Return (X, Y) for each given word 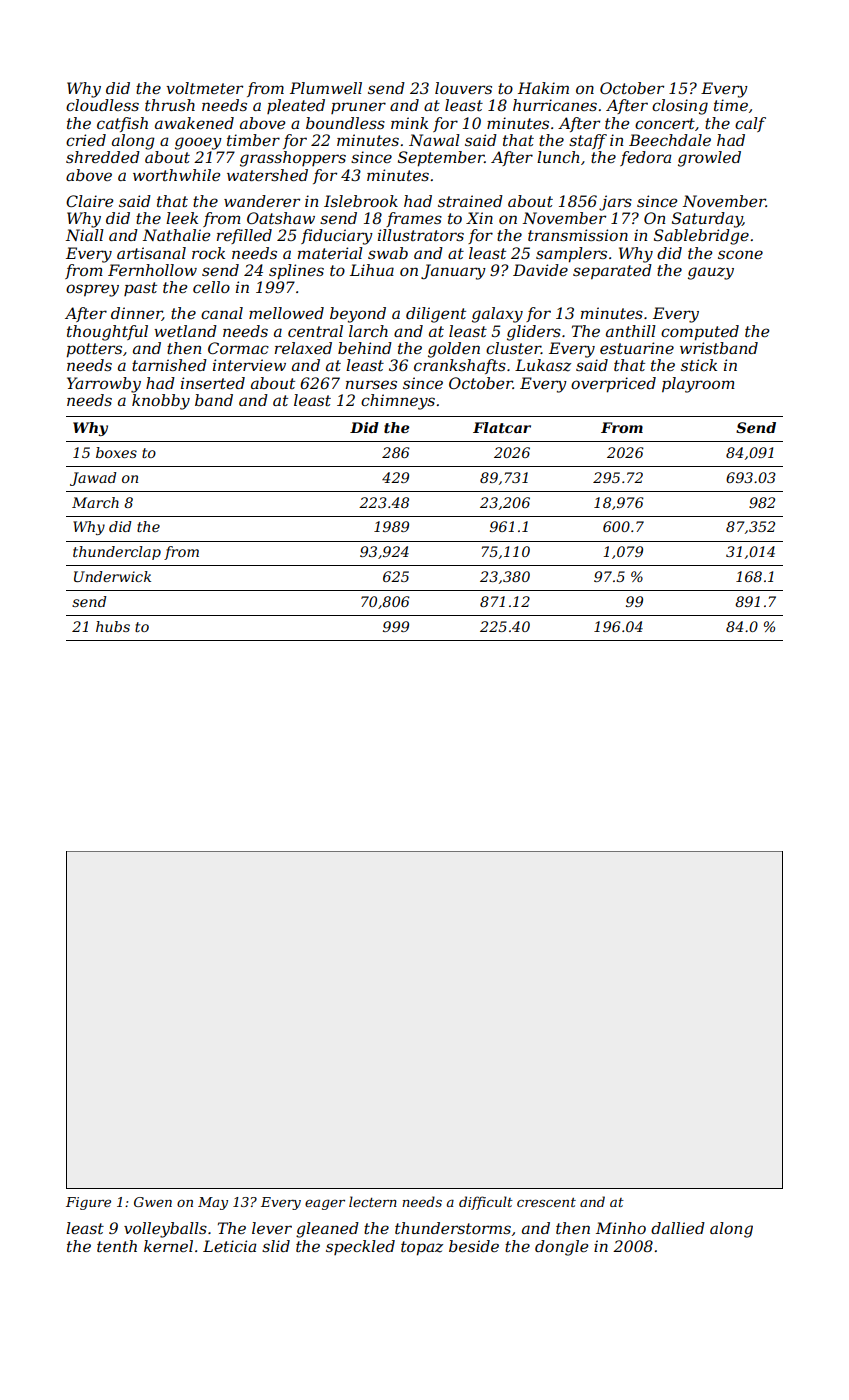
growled (709, 159)
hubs (113, 626)
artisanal (151, 253)
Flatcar (502, 427)
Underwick (112, 576)
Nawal (434, 140)
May (213, 1203)
